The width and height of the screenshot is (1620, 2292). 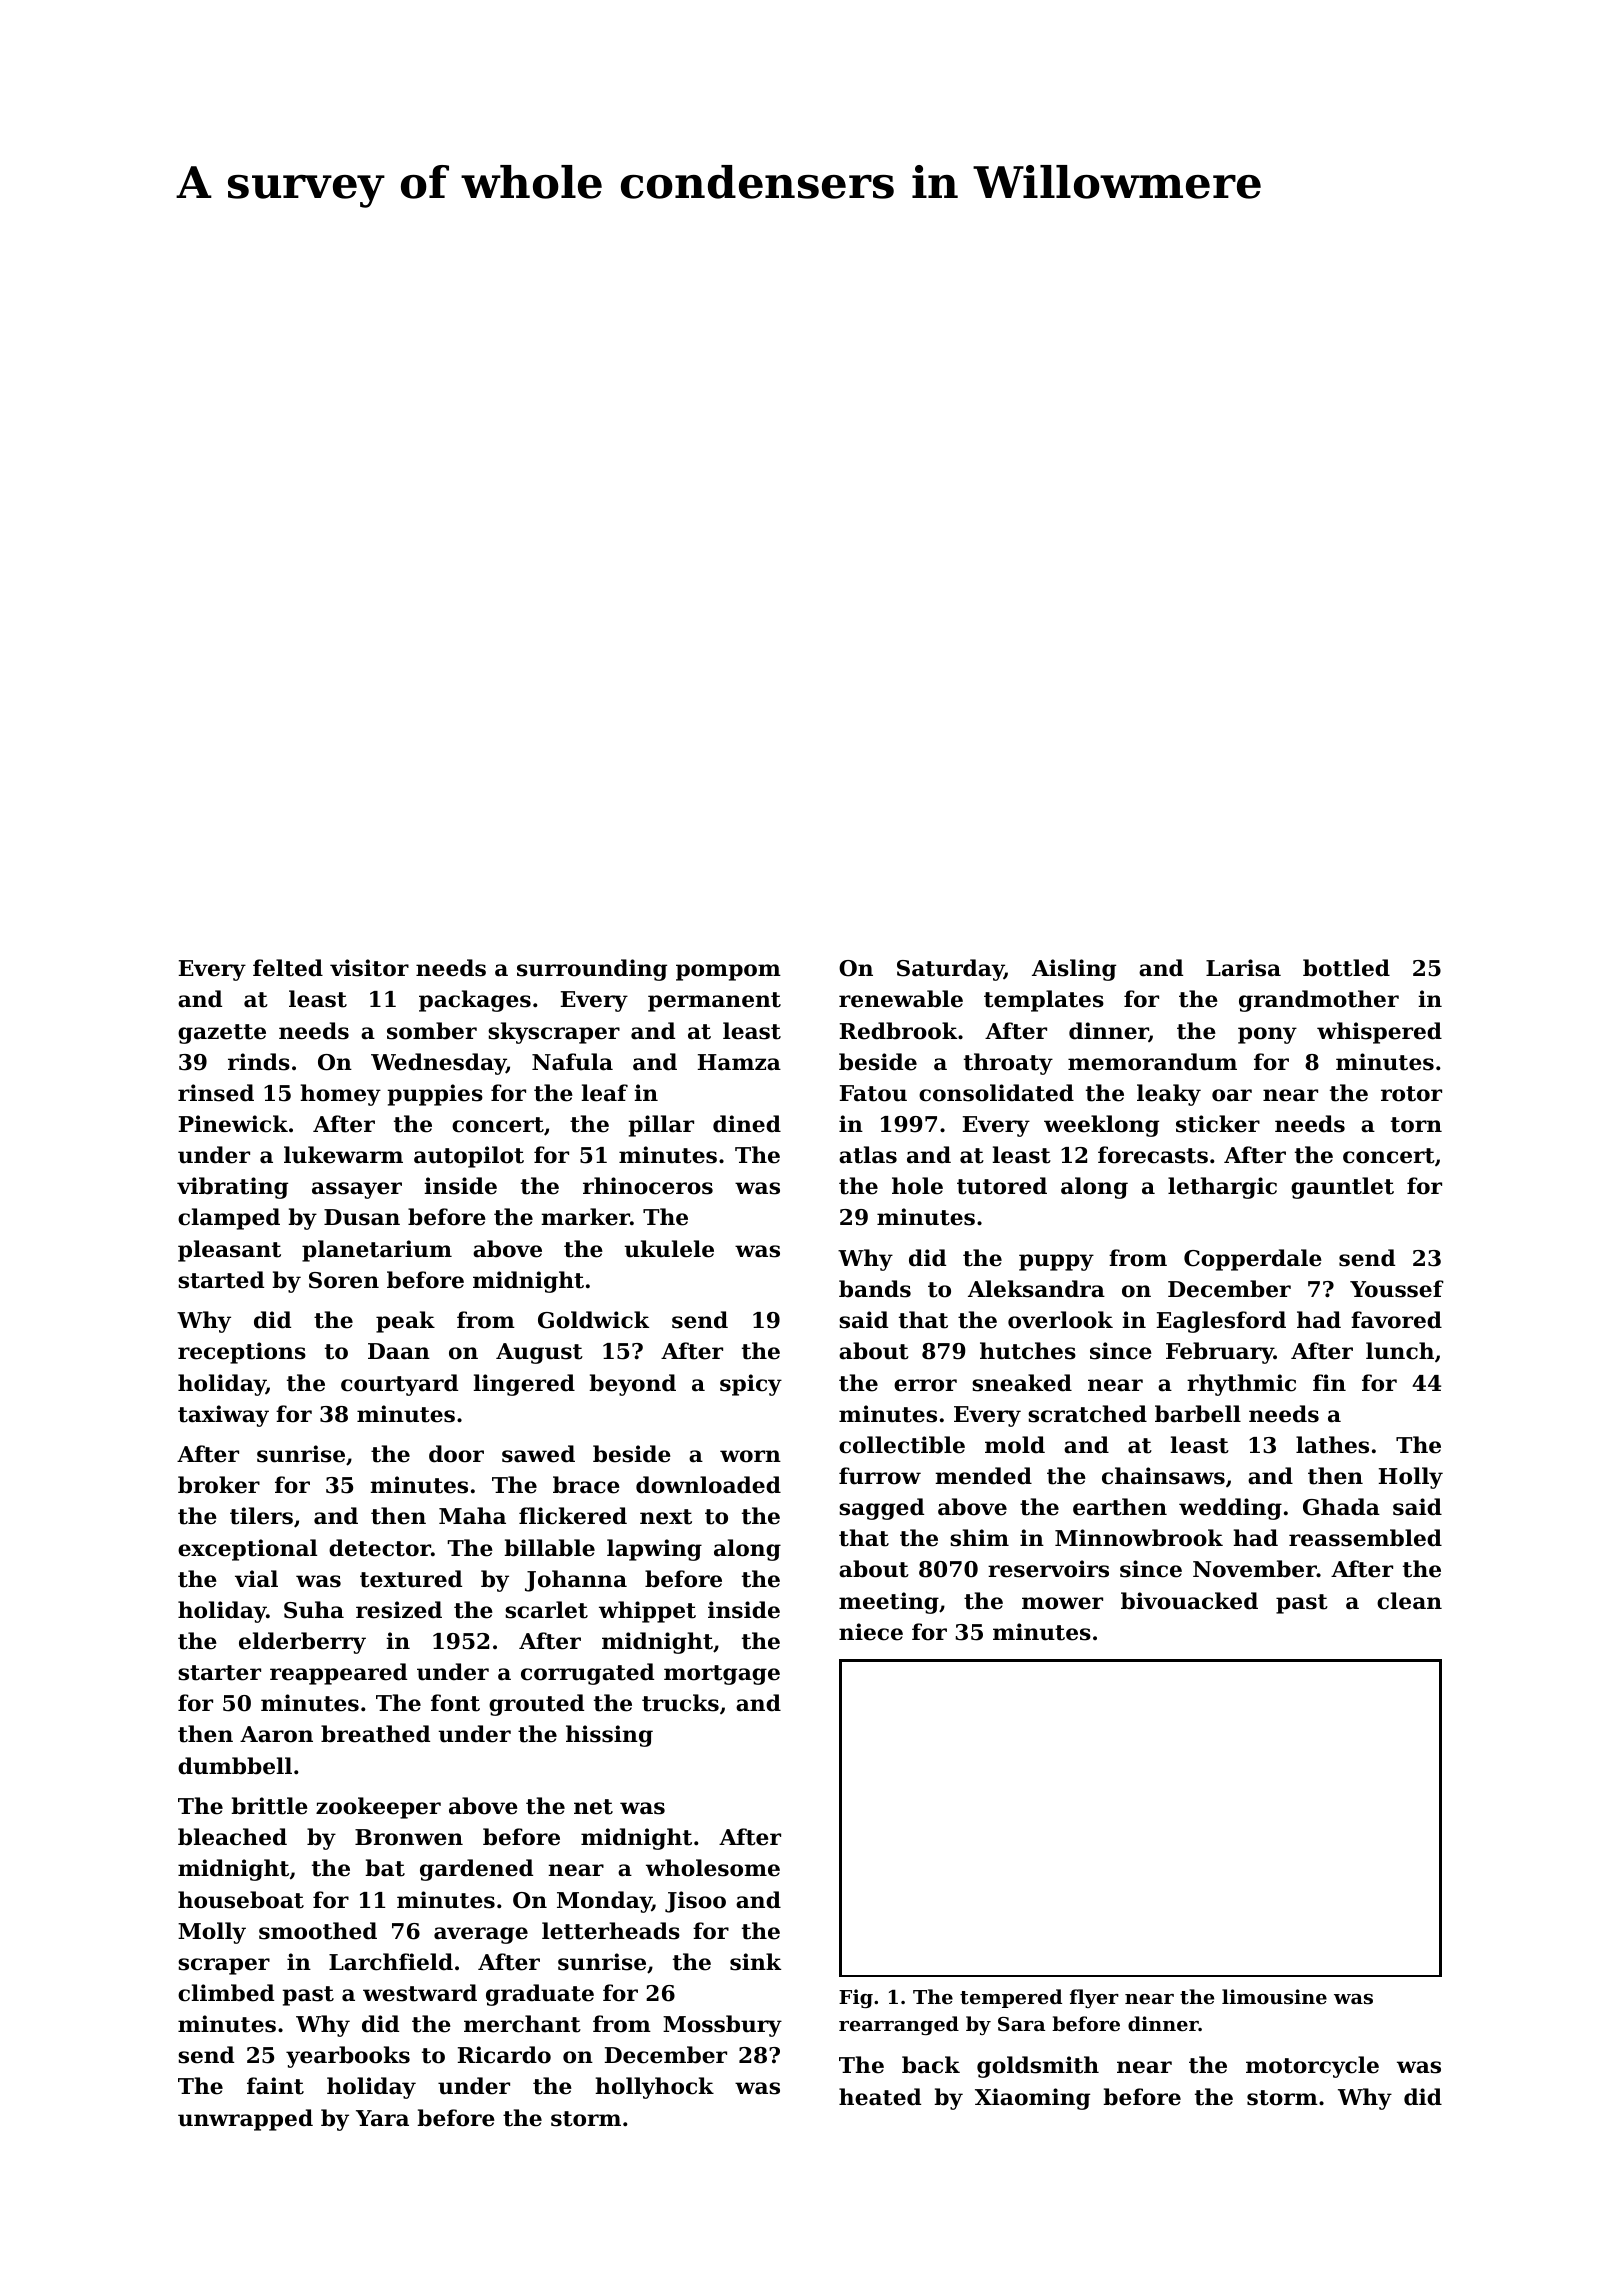 I want to click on tempered, so click(x=1011, y=1998).
